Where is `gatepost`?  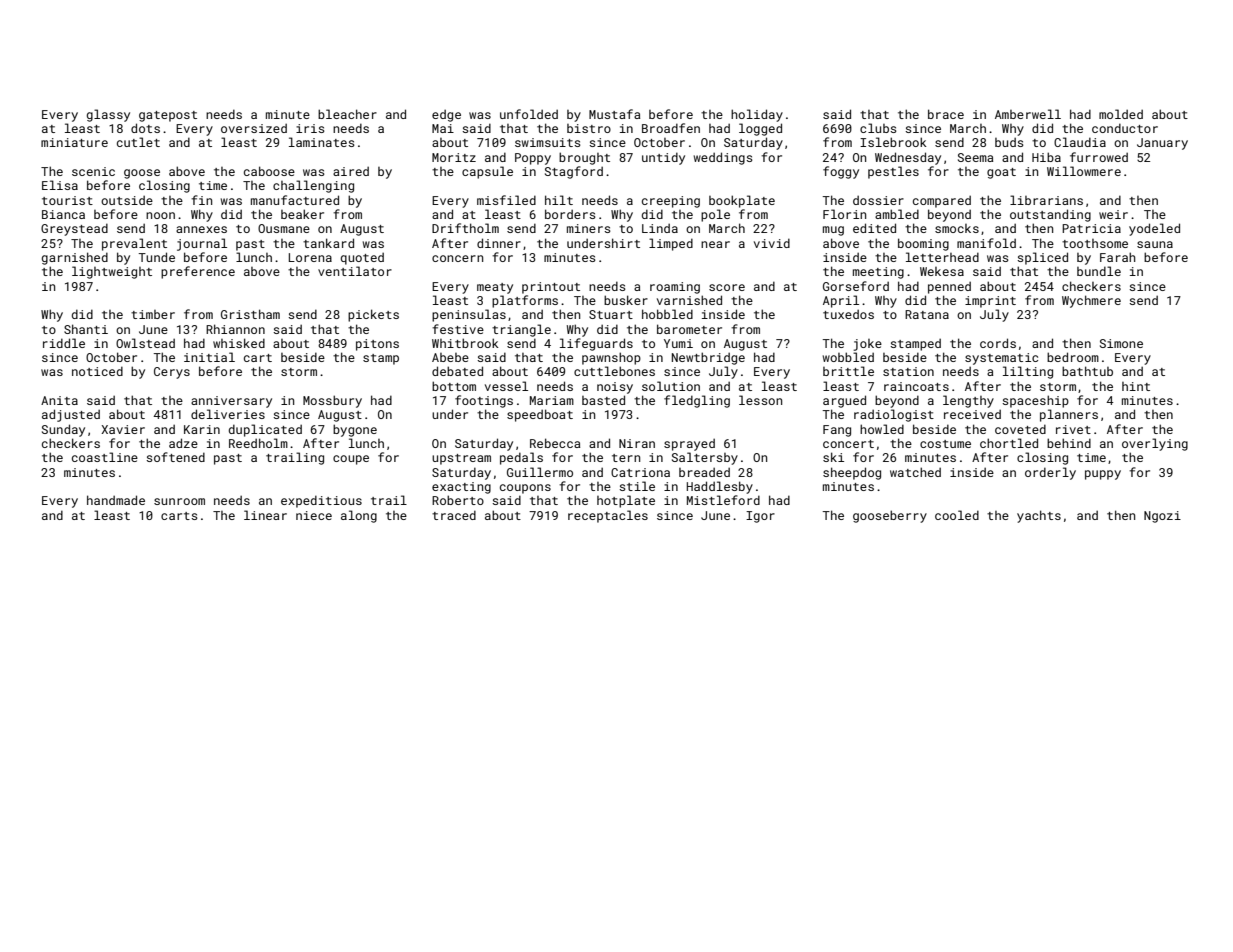 gatepost is located at coordinates (168, 116).
